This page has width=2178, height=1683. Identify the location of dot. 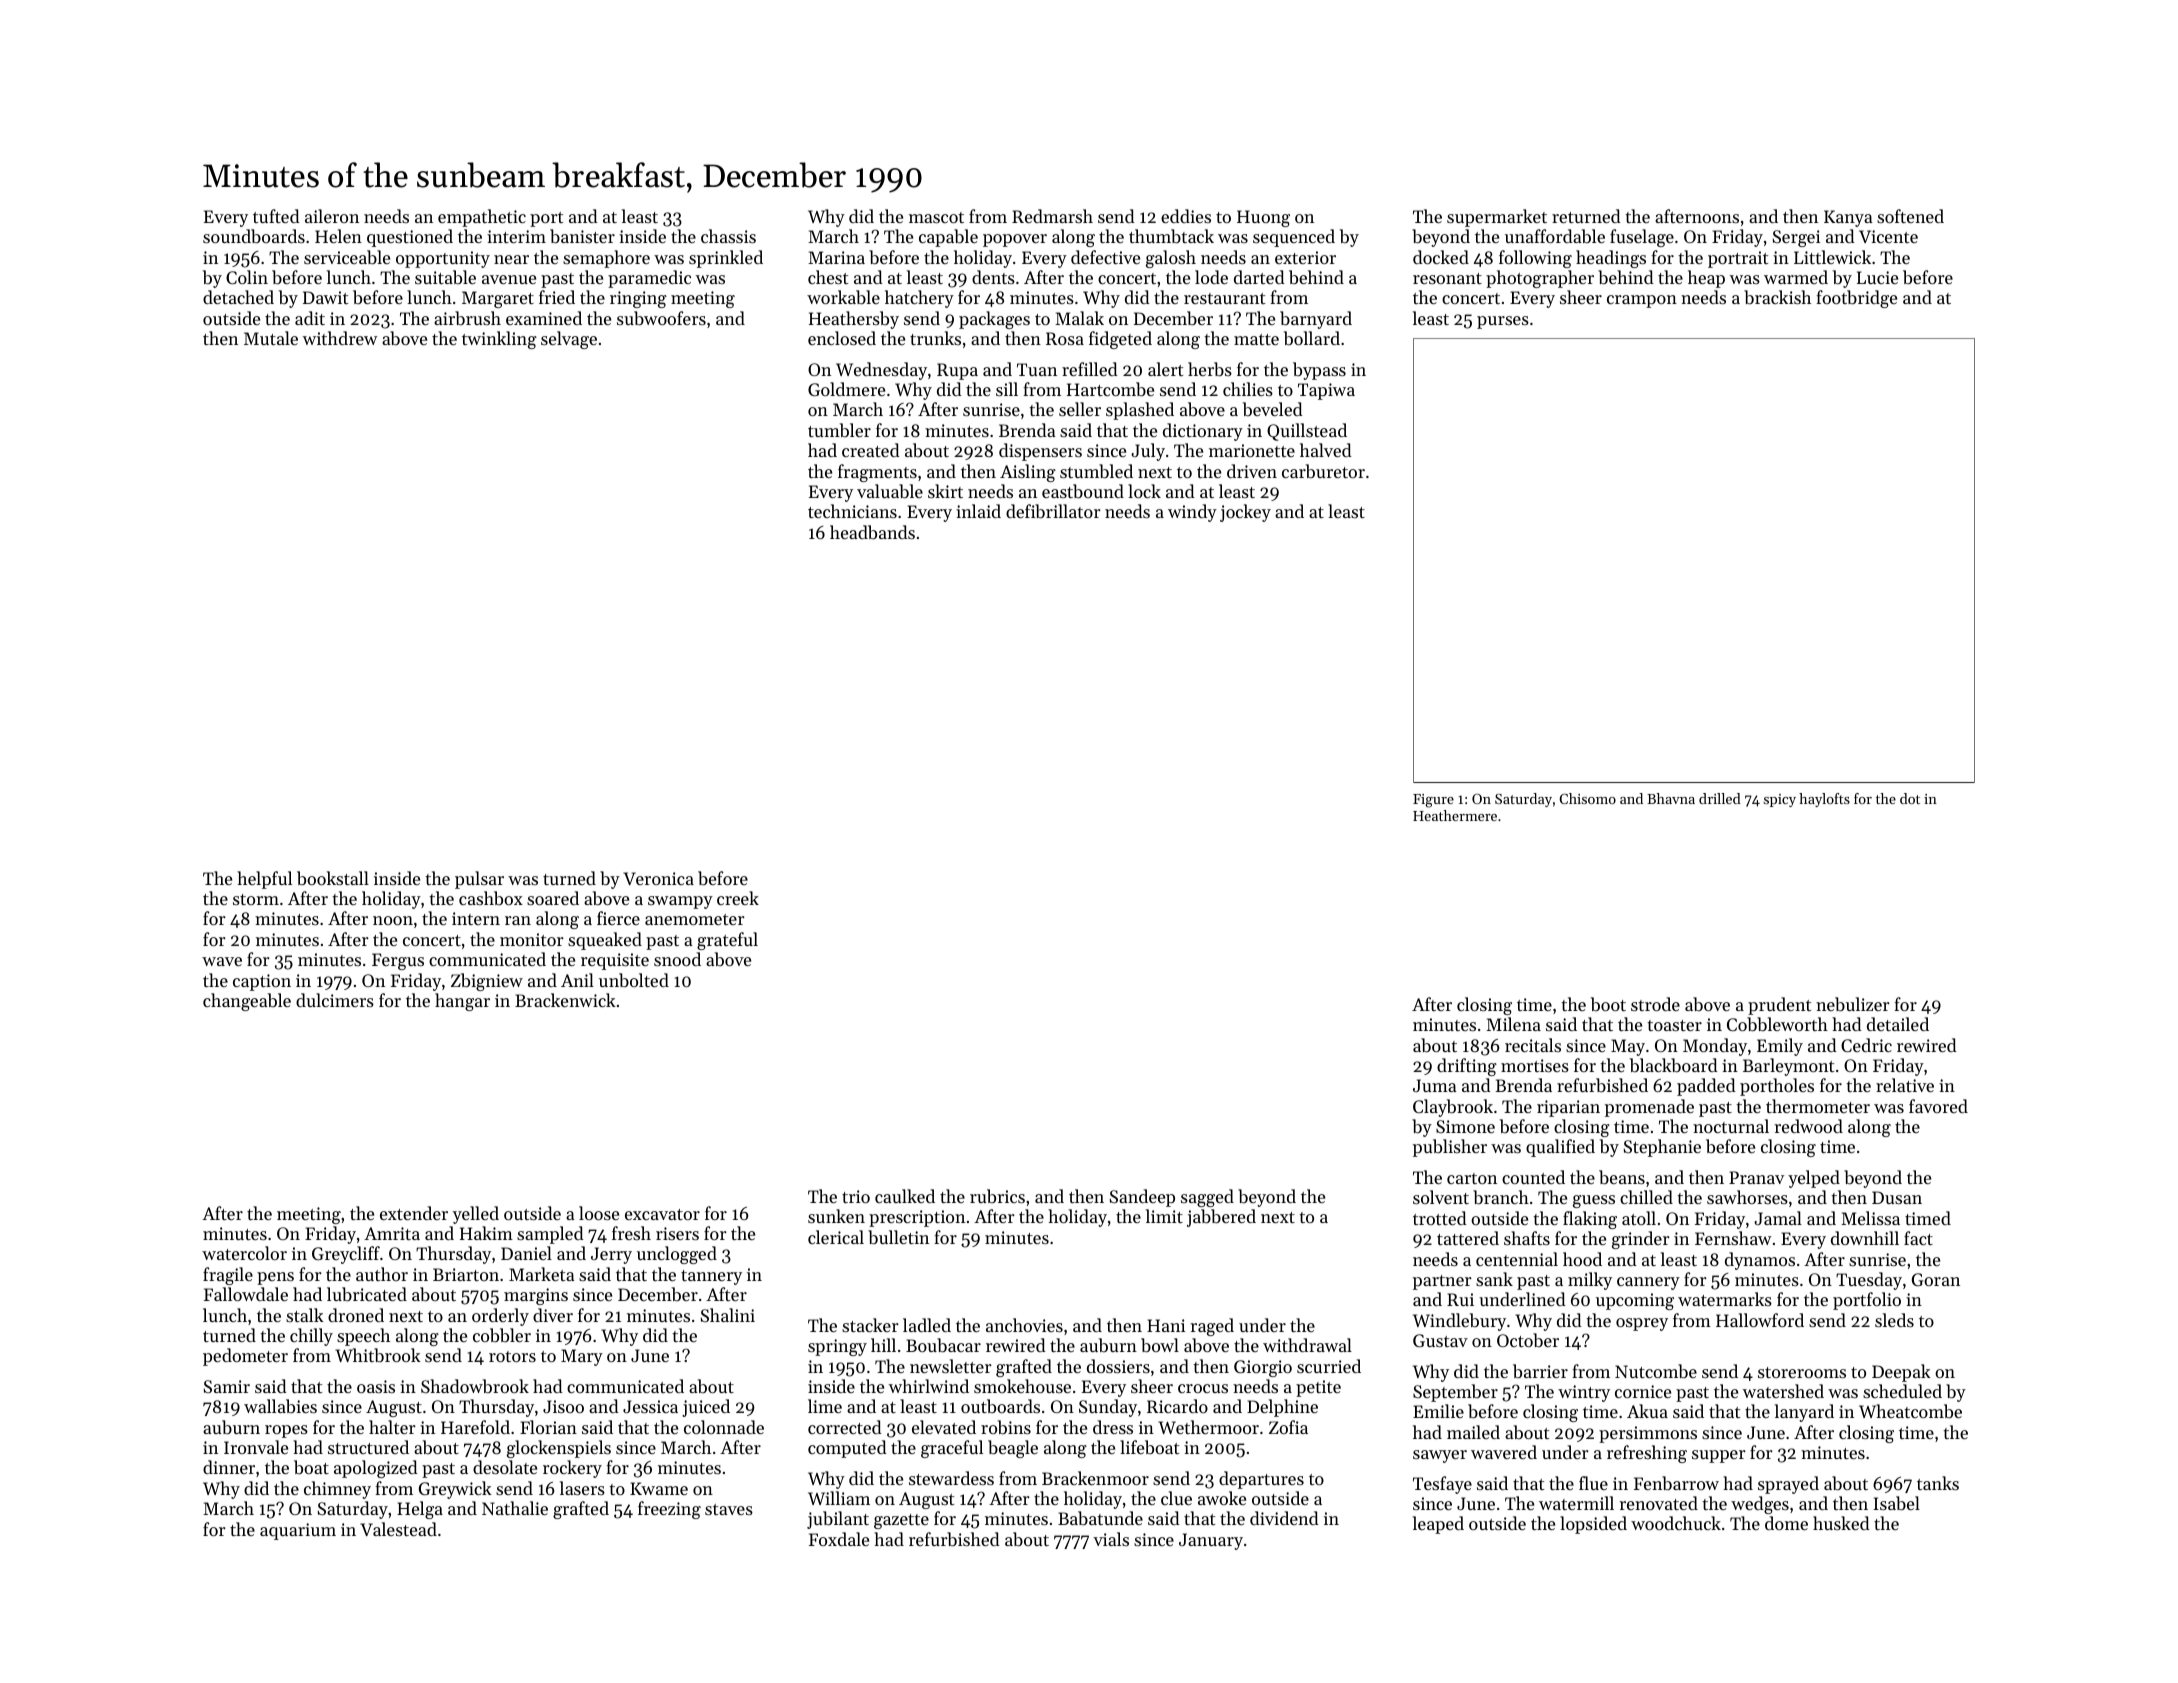
(1910, 798).
